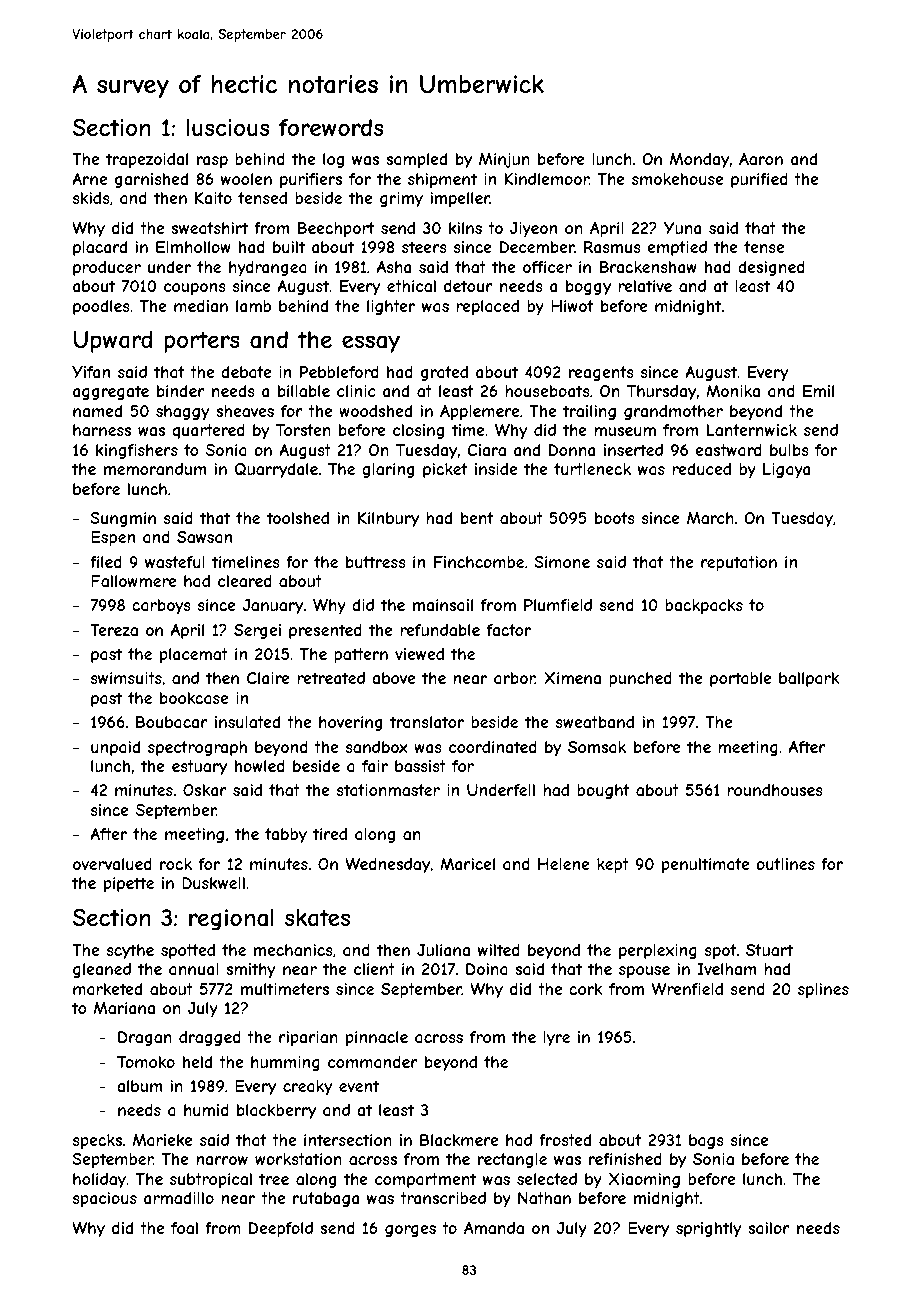  I want to click on humid, so click(206, 1110).
